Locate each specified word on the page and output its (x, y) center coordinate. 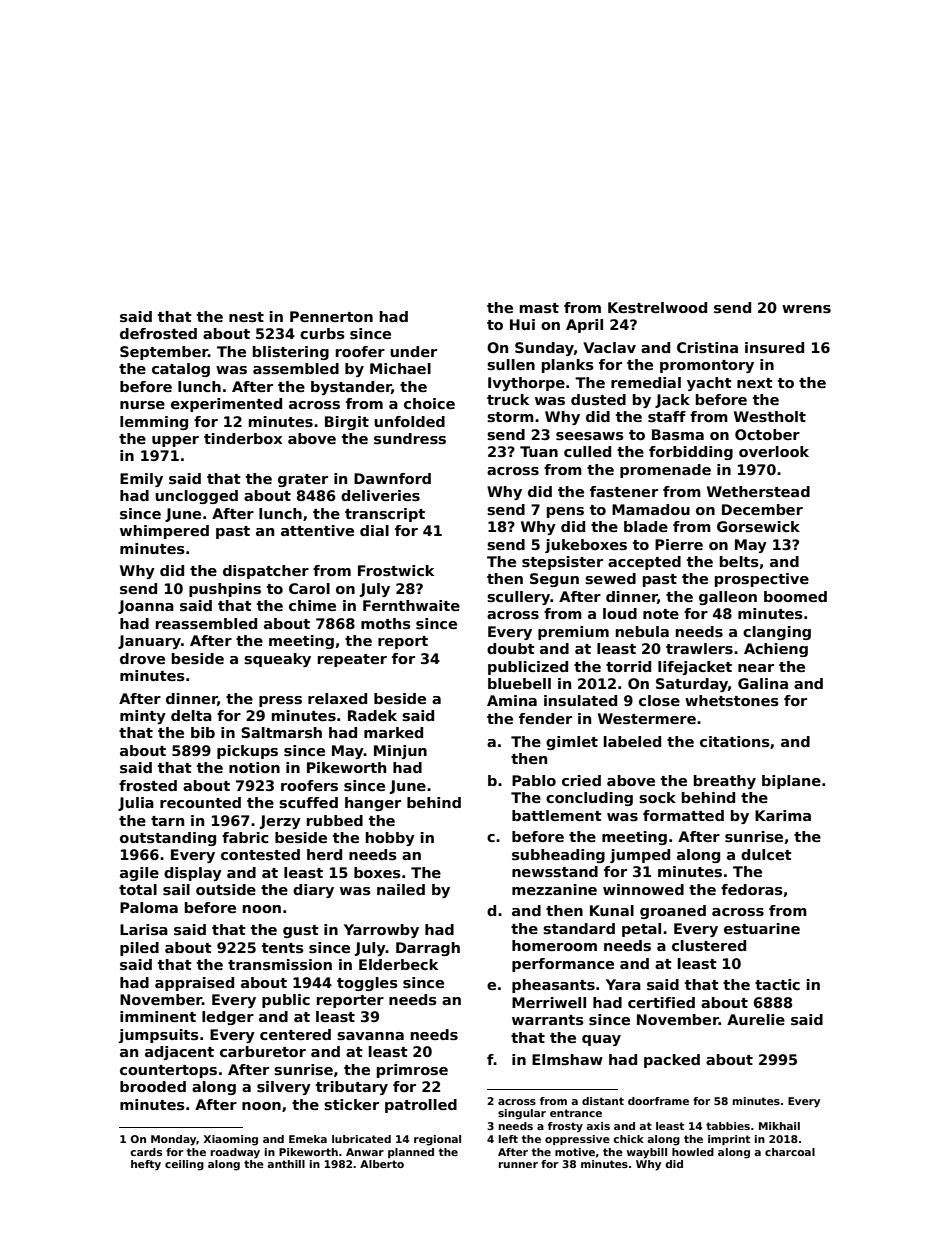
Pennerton (331, 316)
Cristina (707, 347)
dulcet (766, 854)
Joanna (146, 607)
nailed (401, 889)
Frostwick (396, 570)
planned (411, 1153)
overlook (774, 451)
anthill (286, 1164)
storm (510, 417)
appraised (194, 984)
